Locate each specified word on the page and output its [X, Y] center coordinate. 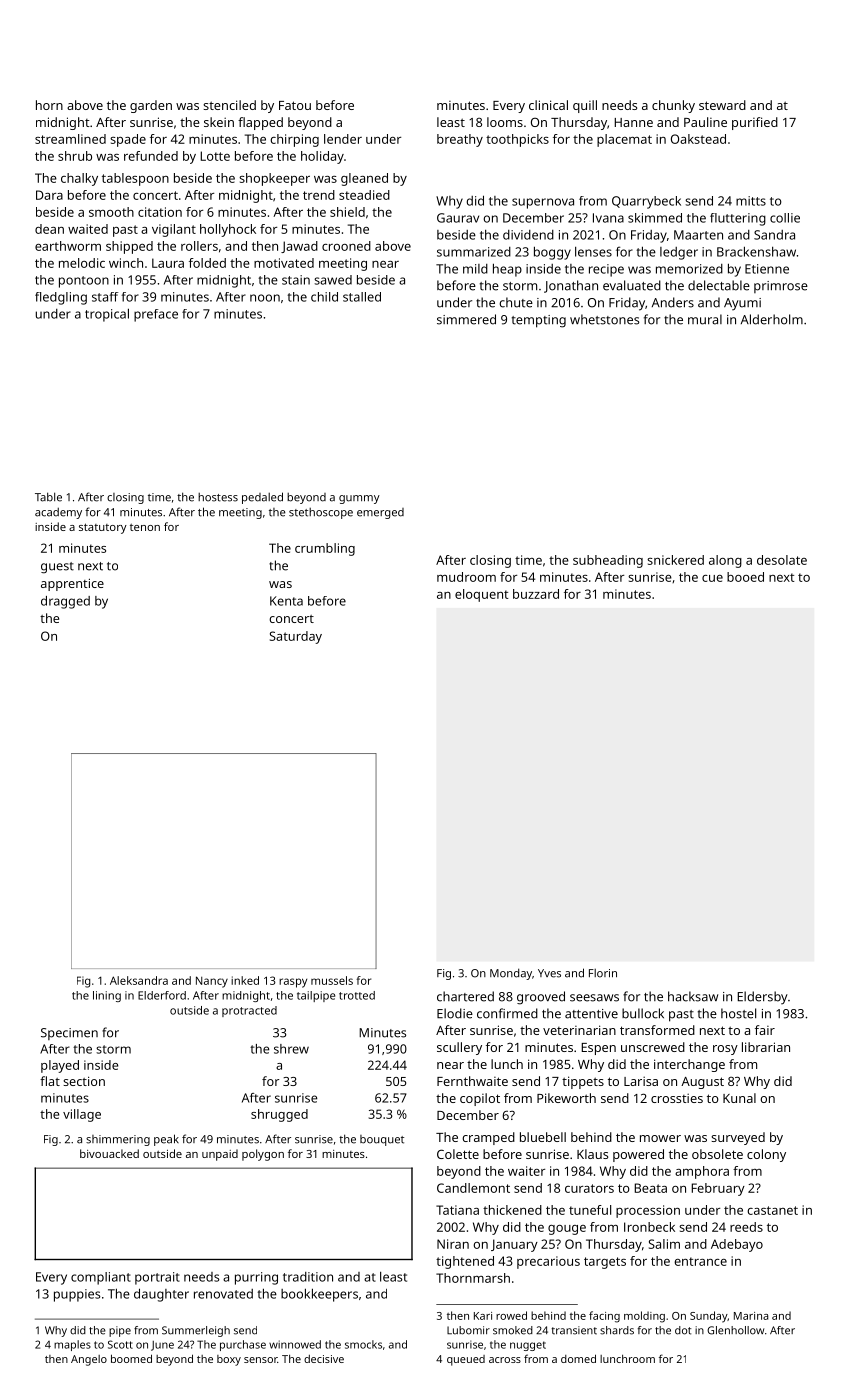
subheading [608, 561]
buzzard [536, 594]
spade [128, 140]
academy [58, 513]
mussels [332, 980]
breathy [460, 140]
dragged [65, 602]
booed [745, 577]
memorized [689, 269]
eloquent [481, 595]
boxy [229, 1360]
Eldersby [762, 998]
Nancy [212, 982]
